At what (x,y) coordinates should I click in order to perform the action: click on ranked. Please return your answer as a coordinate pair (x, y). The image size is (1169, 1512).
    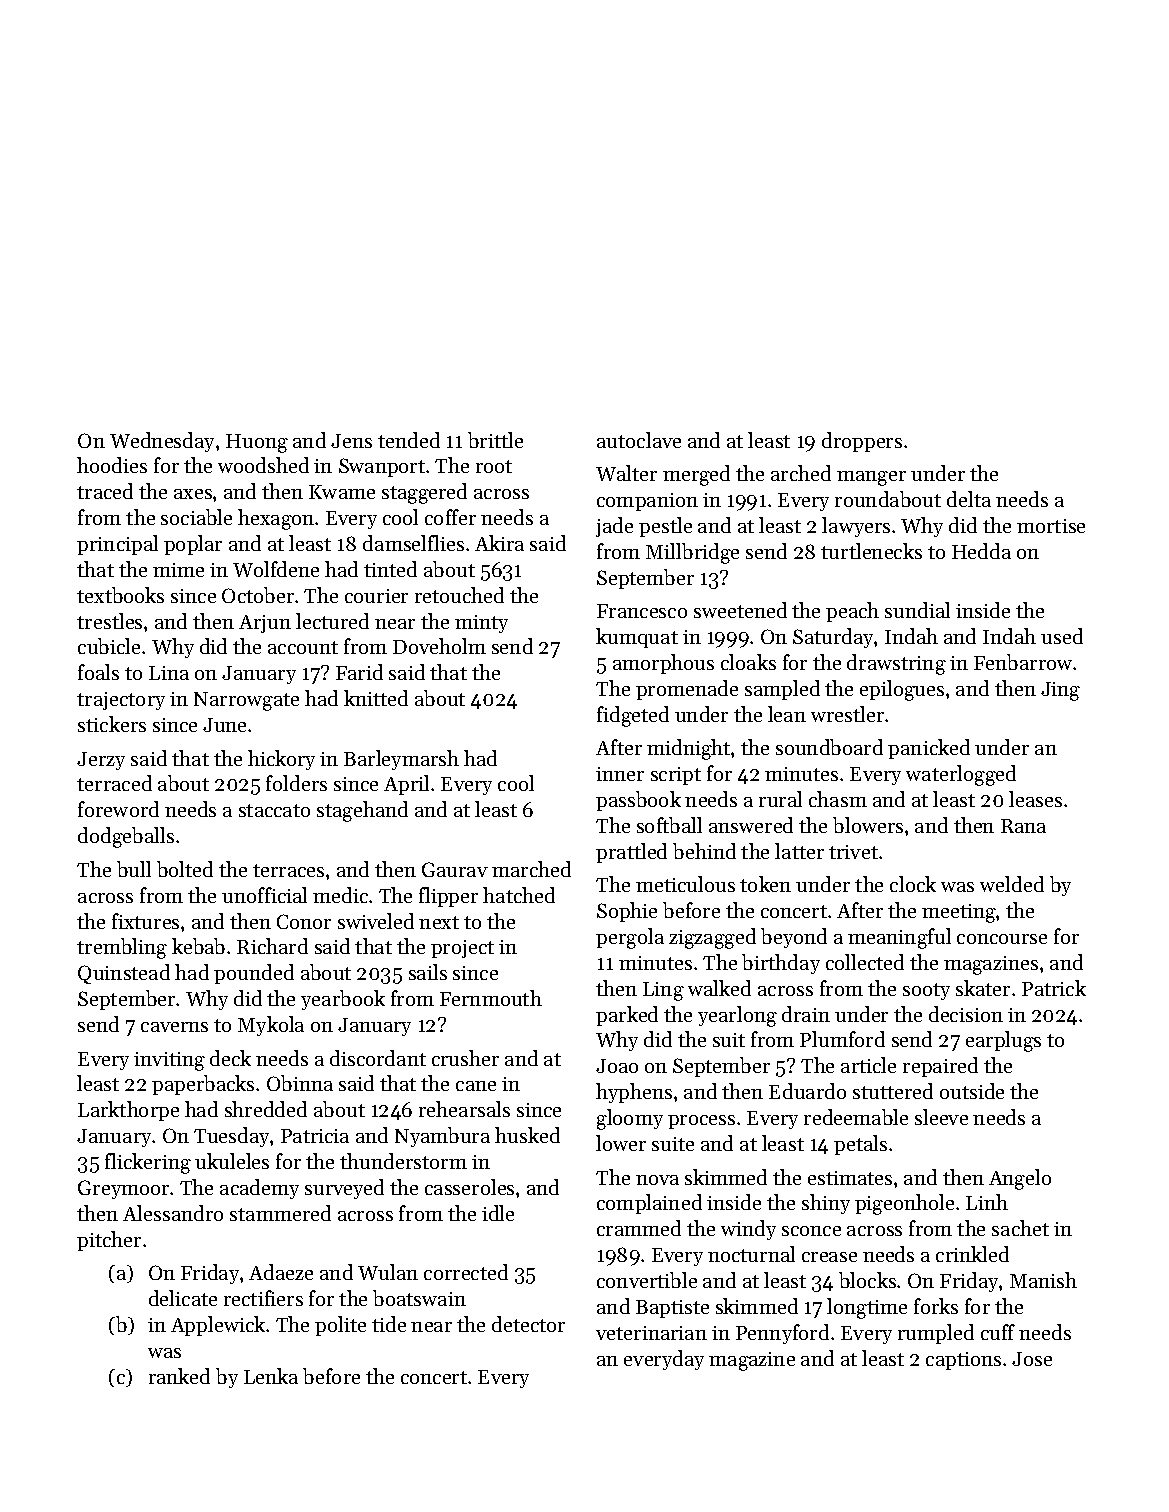
    Looking at the image, I should click on (179, 1376).
